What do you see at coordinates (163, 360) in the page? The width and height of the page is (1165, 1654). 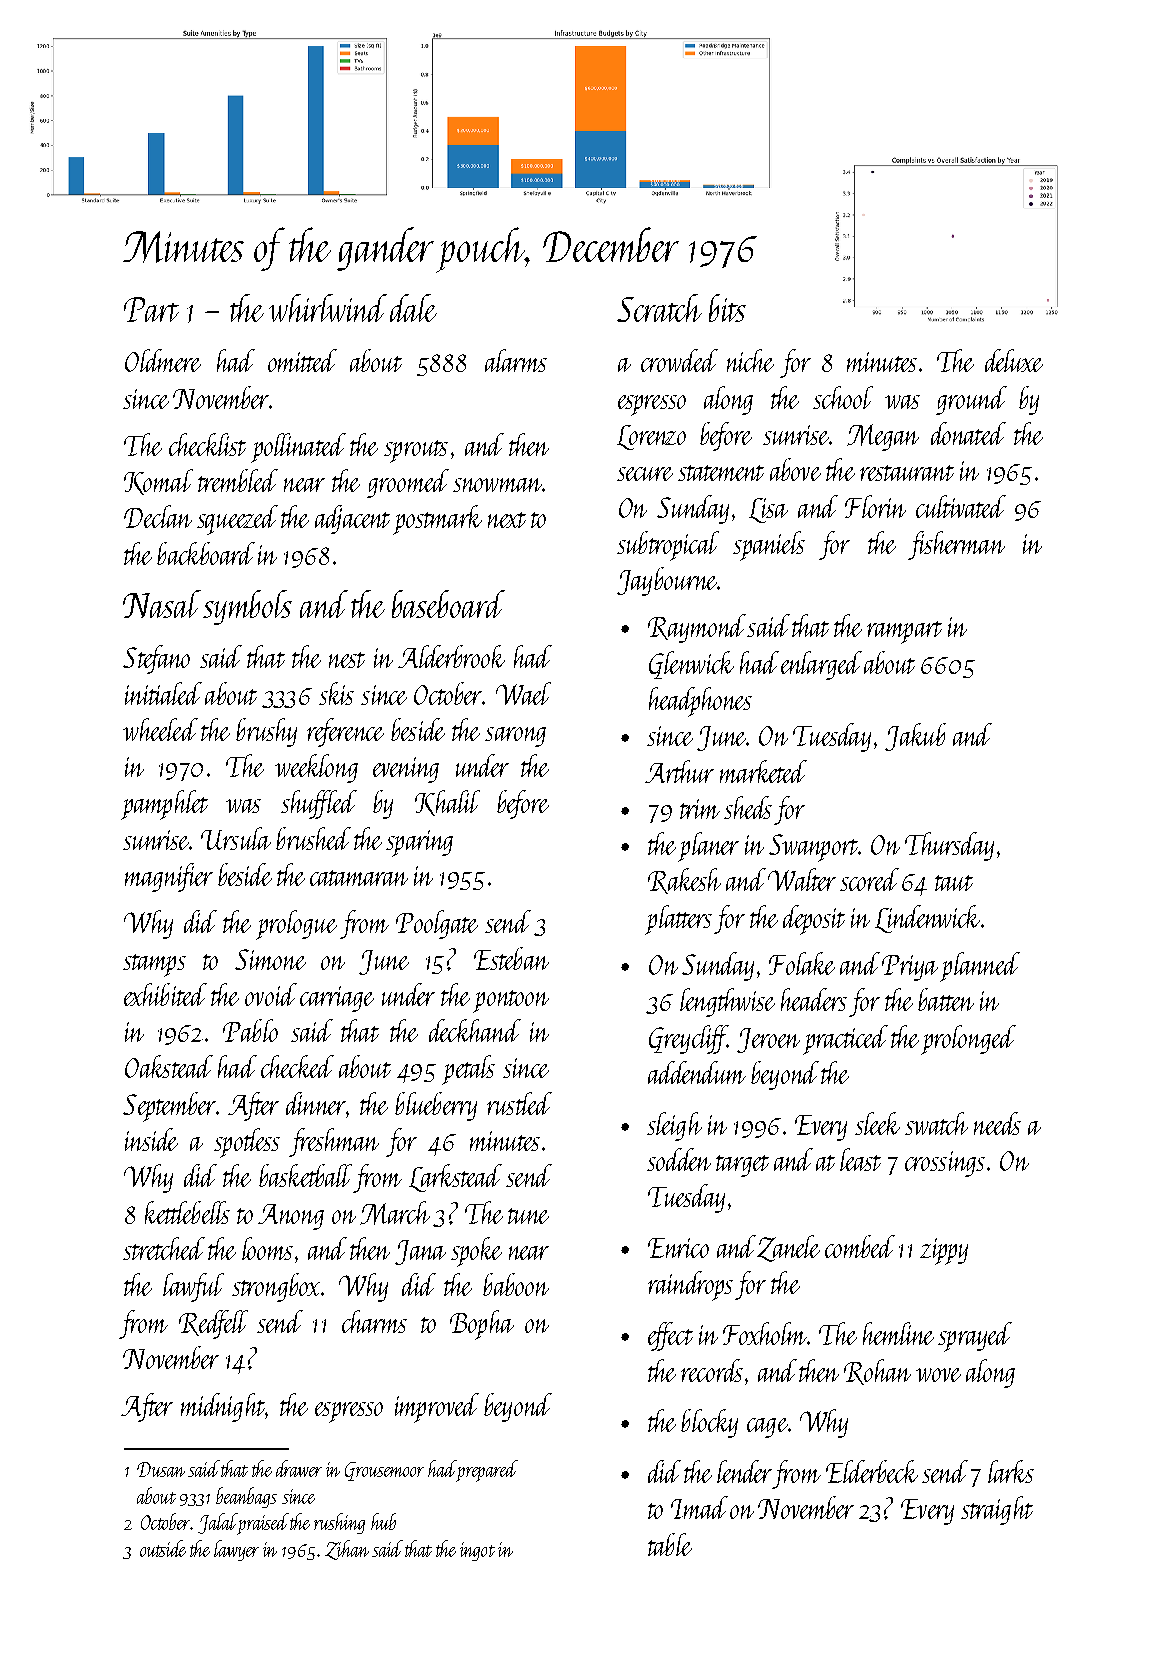 I see `Oldmere` at bounding box center [163, 360].
